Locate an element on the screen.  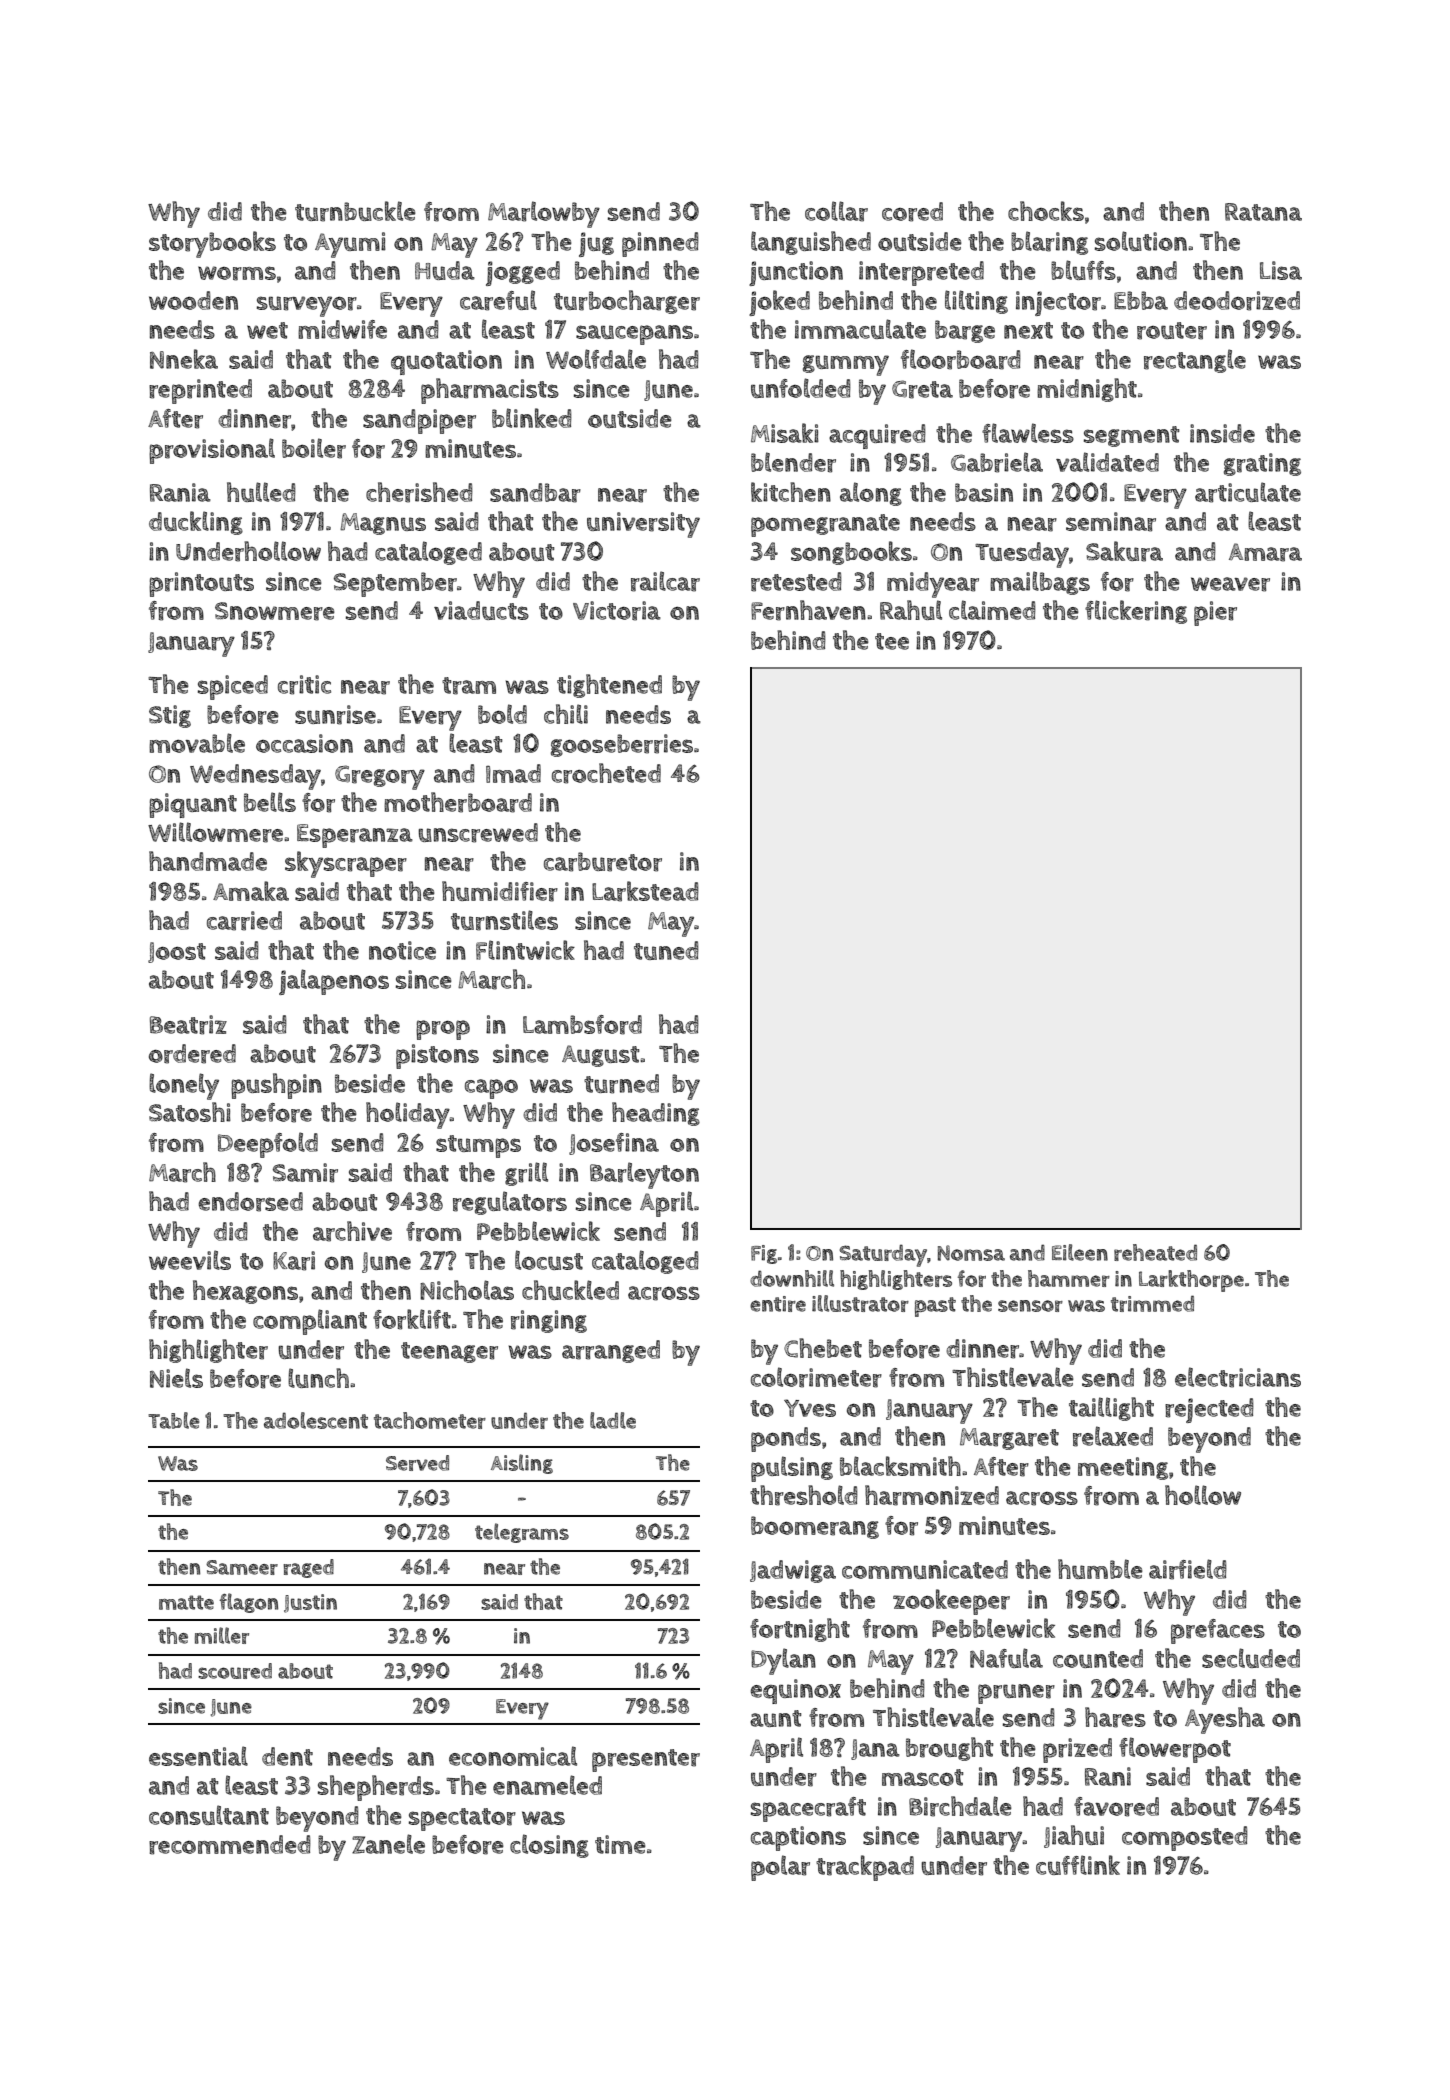
Imad is located at coordinates (513, 773).
